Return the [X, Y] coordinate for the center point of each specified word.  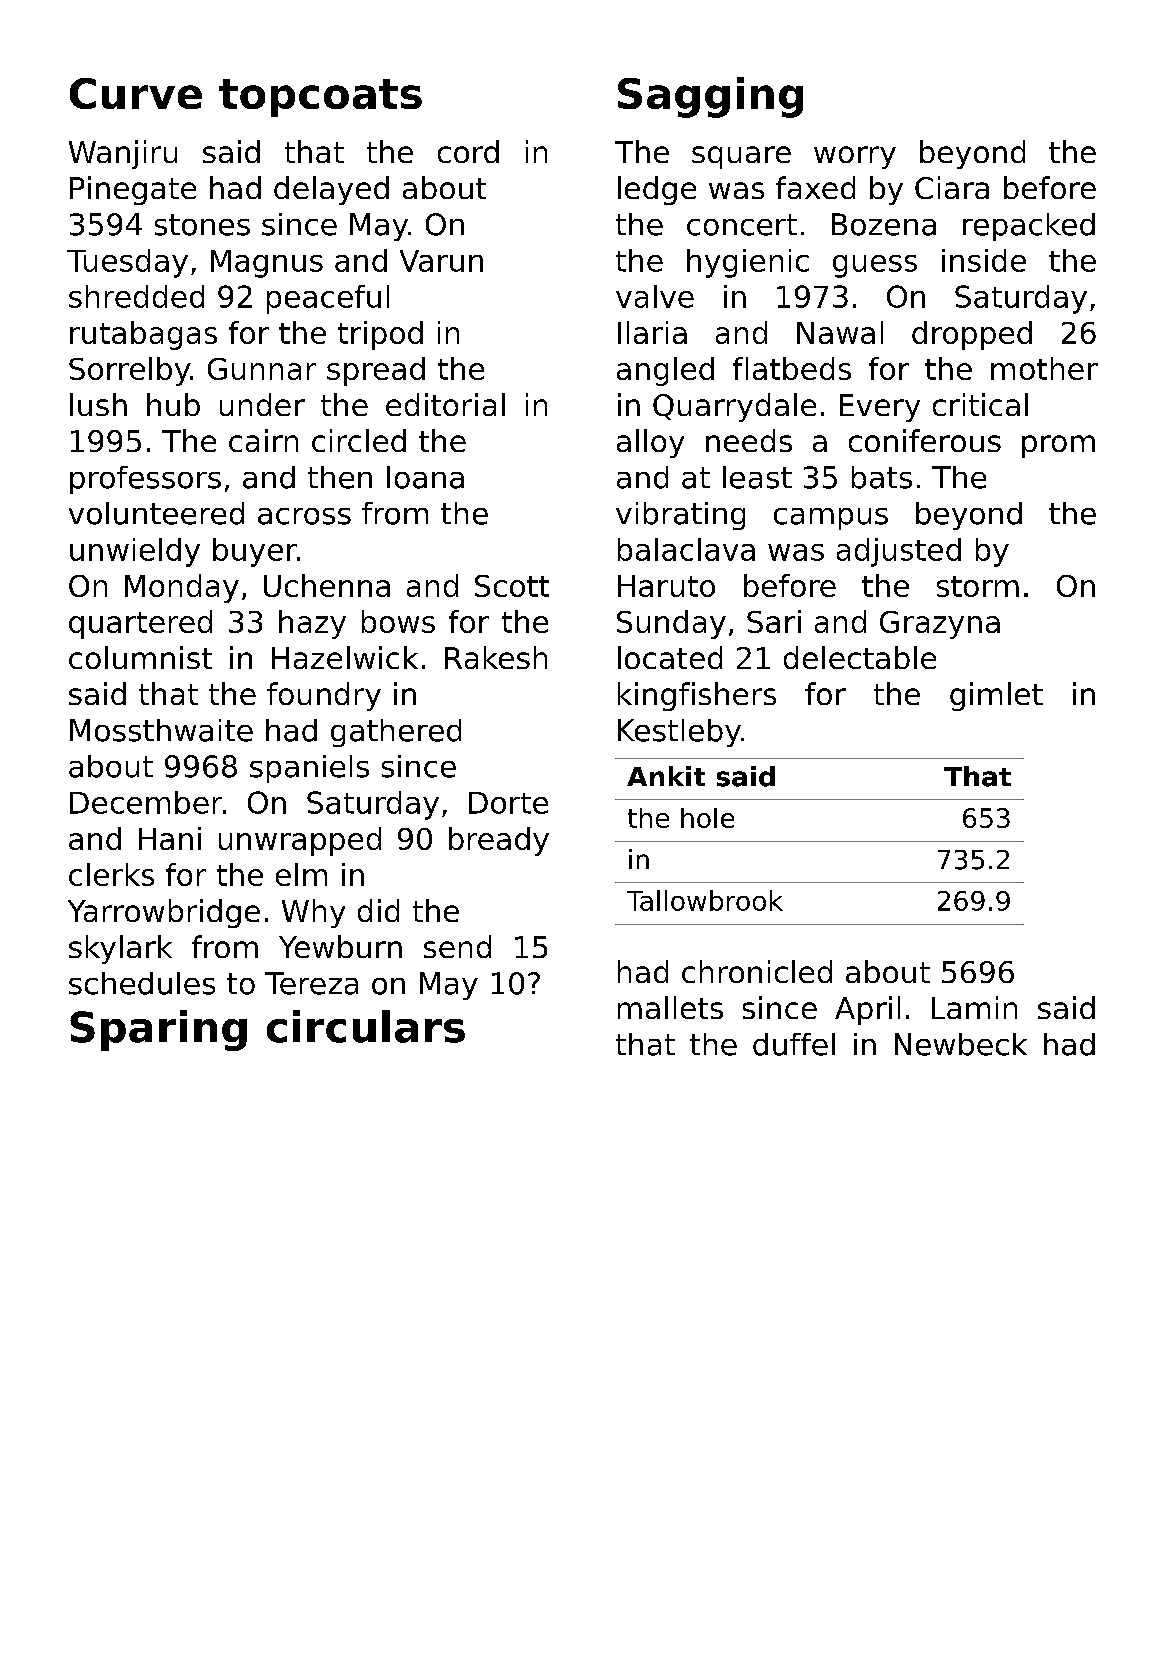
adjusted [899, 552]
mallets [670, 1007]
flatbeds [792, 368]
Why [313, 913]
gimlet [996, 696]
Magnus [267, 264]
